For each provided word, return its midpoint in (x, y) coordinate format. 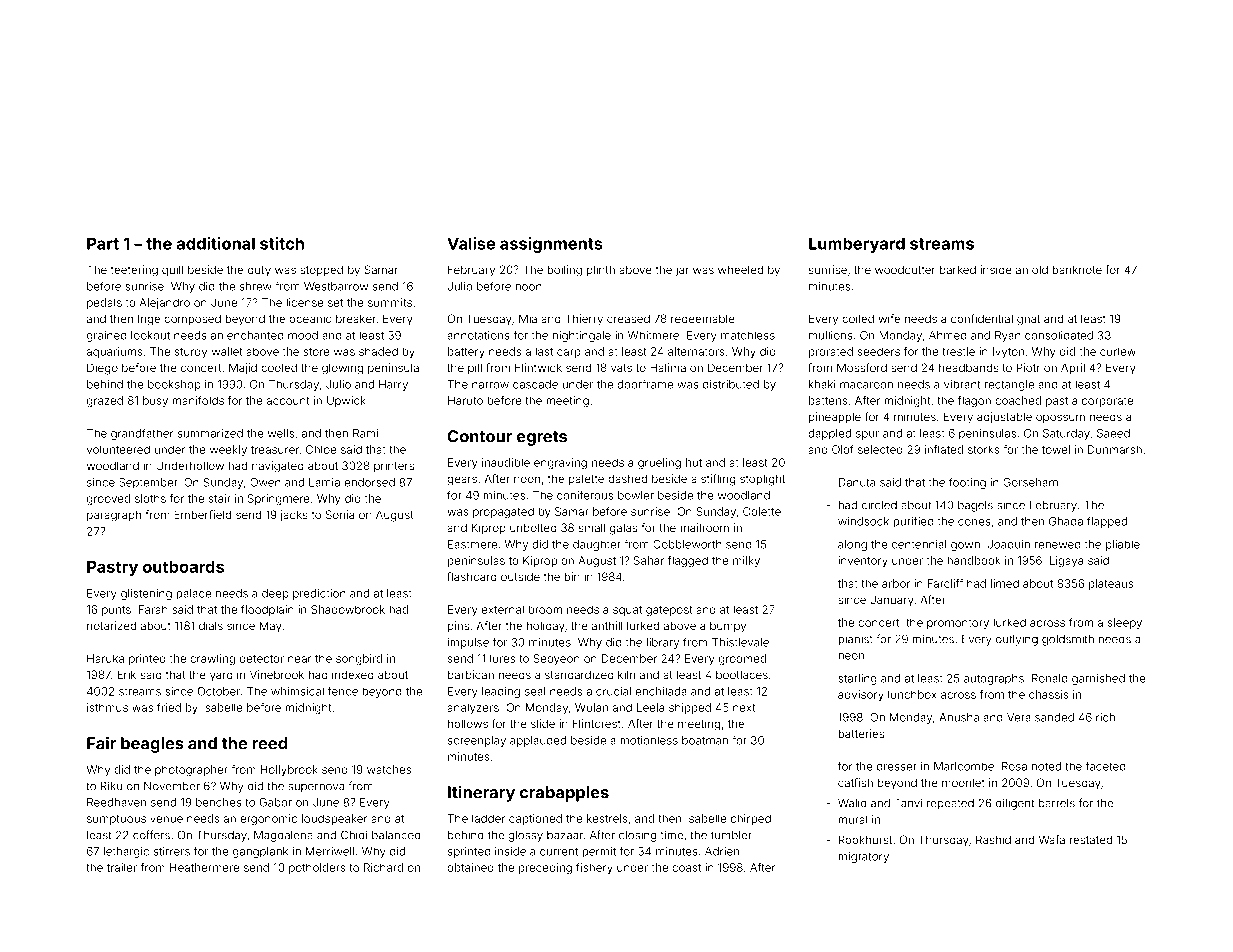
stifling (718, 480)
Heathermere (204, 867)
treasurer (275, 450)
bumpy (728, 627)
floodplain (267, 610)
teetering (134, 271)
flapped (1107, 522)
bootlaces (742, 674)
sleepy (1125, 623)
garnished (1098, 679)
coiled (858, 318)
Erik (127, 674)
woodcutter (905, 269)
